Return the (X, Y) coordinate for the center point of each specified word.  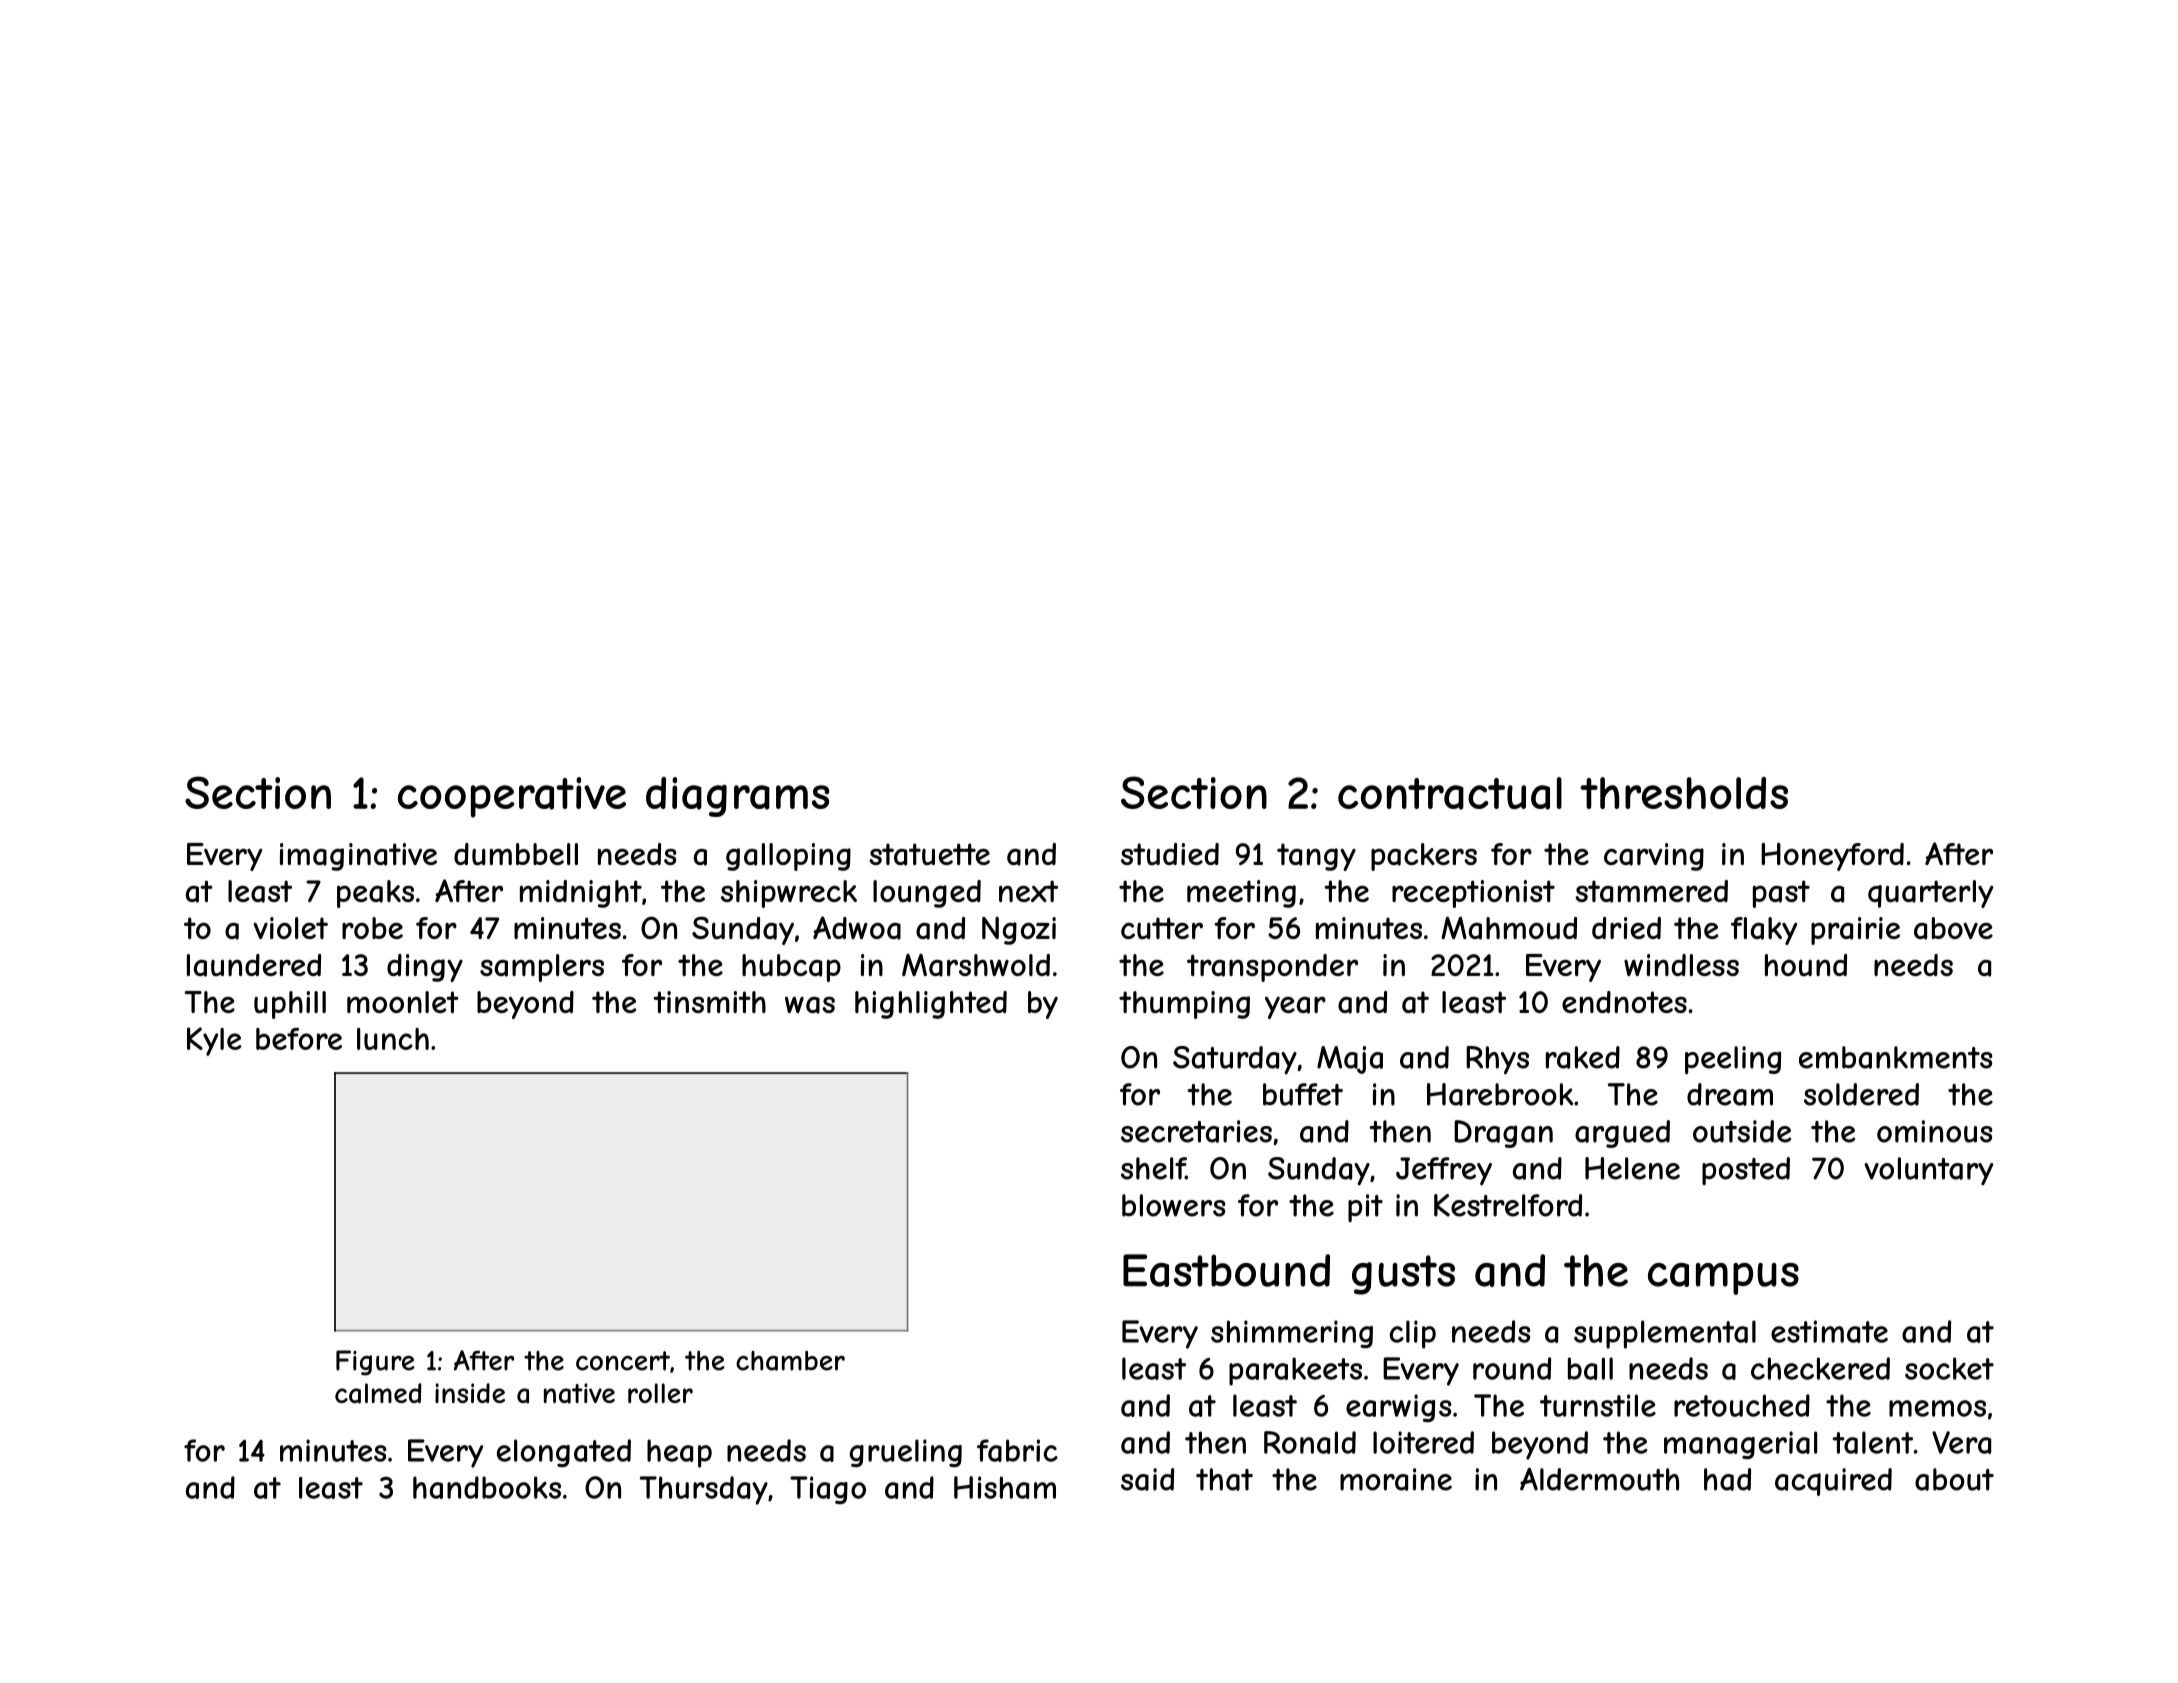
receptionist (1473, 894)
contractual (1450, 793)
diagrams (737, 797)
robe (372, 928)
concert (623, 1361)
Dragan (1503, 1134)
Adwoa (857, 928)
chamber (790, 1360)
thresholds (1684, 793)
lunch (393, 1039)
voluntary (1928, 1171)
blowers (1173, 1205)
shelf (1153, 1168)
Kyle (214, 1041)
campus (1723, 1279)
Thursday (704, 1490)
